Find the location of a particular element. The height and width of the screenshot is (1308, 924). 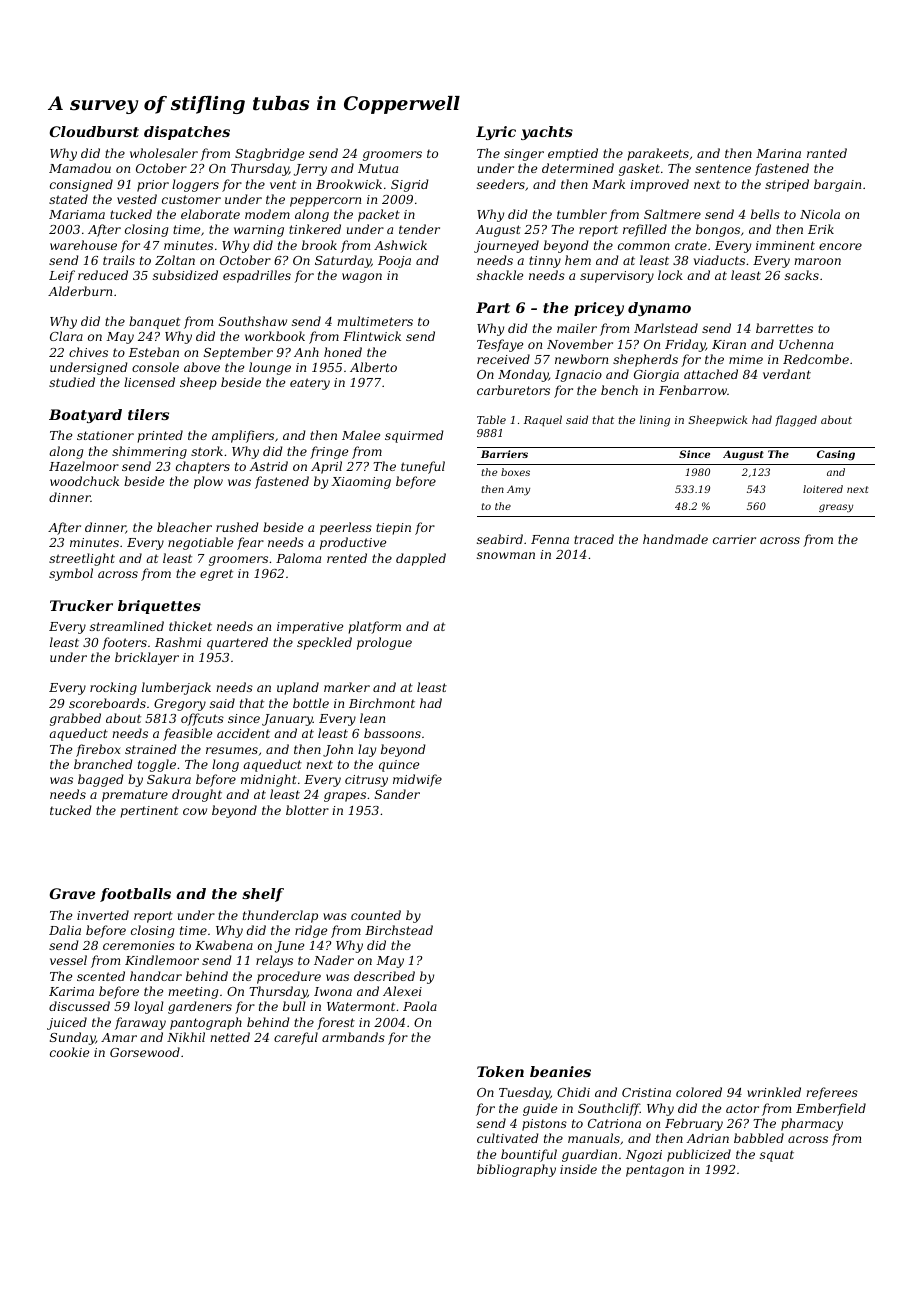

parakeets is located at coordinates (658, 154).
